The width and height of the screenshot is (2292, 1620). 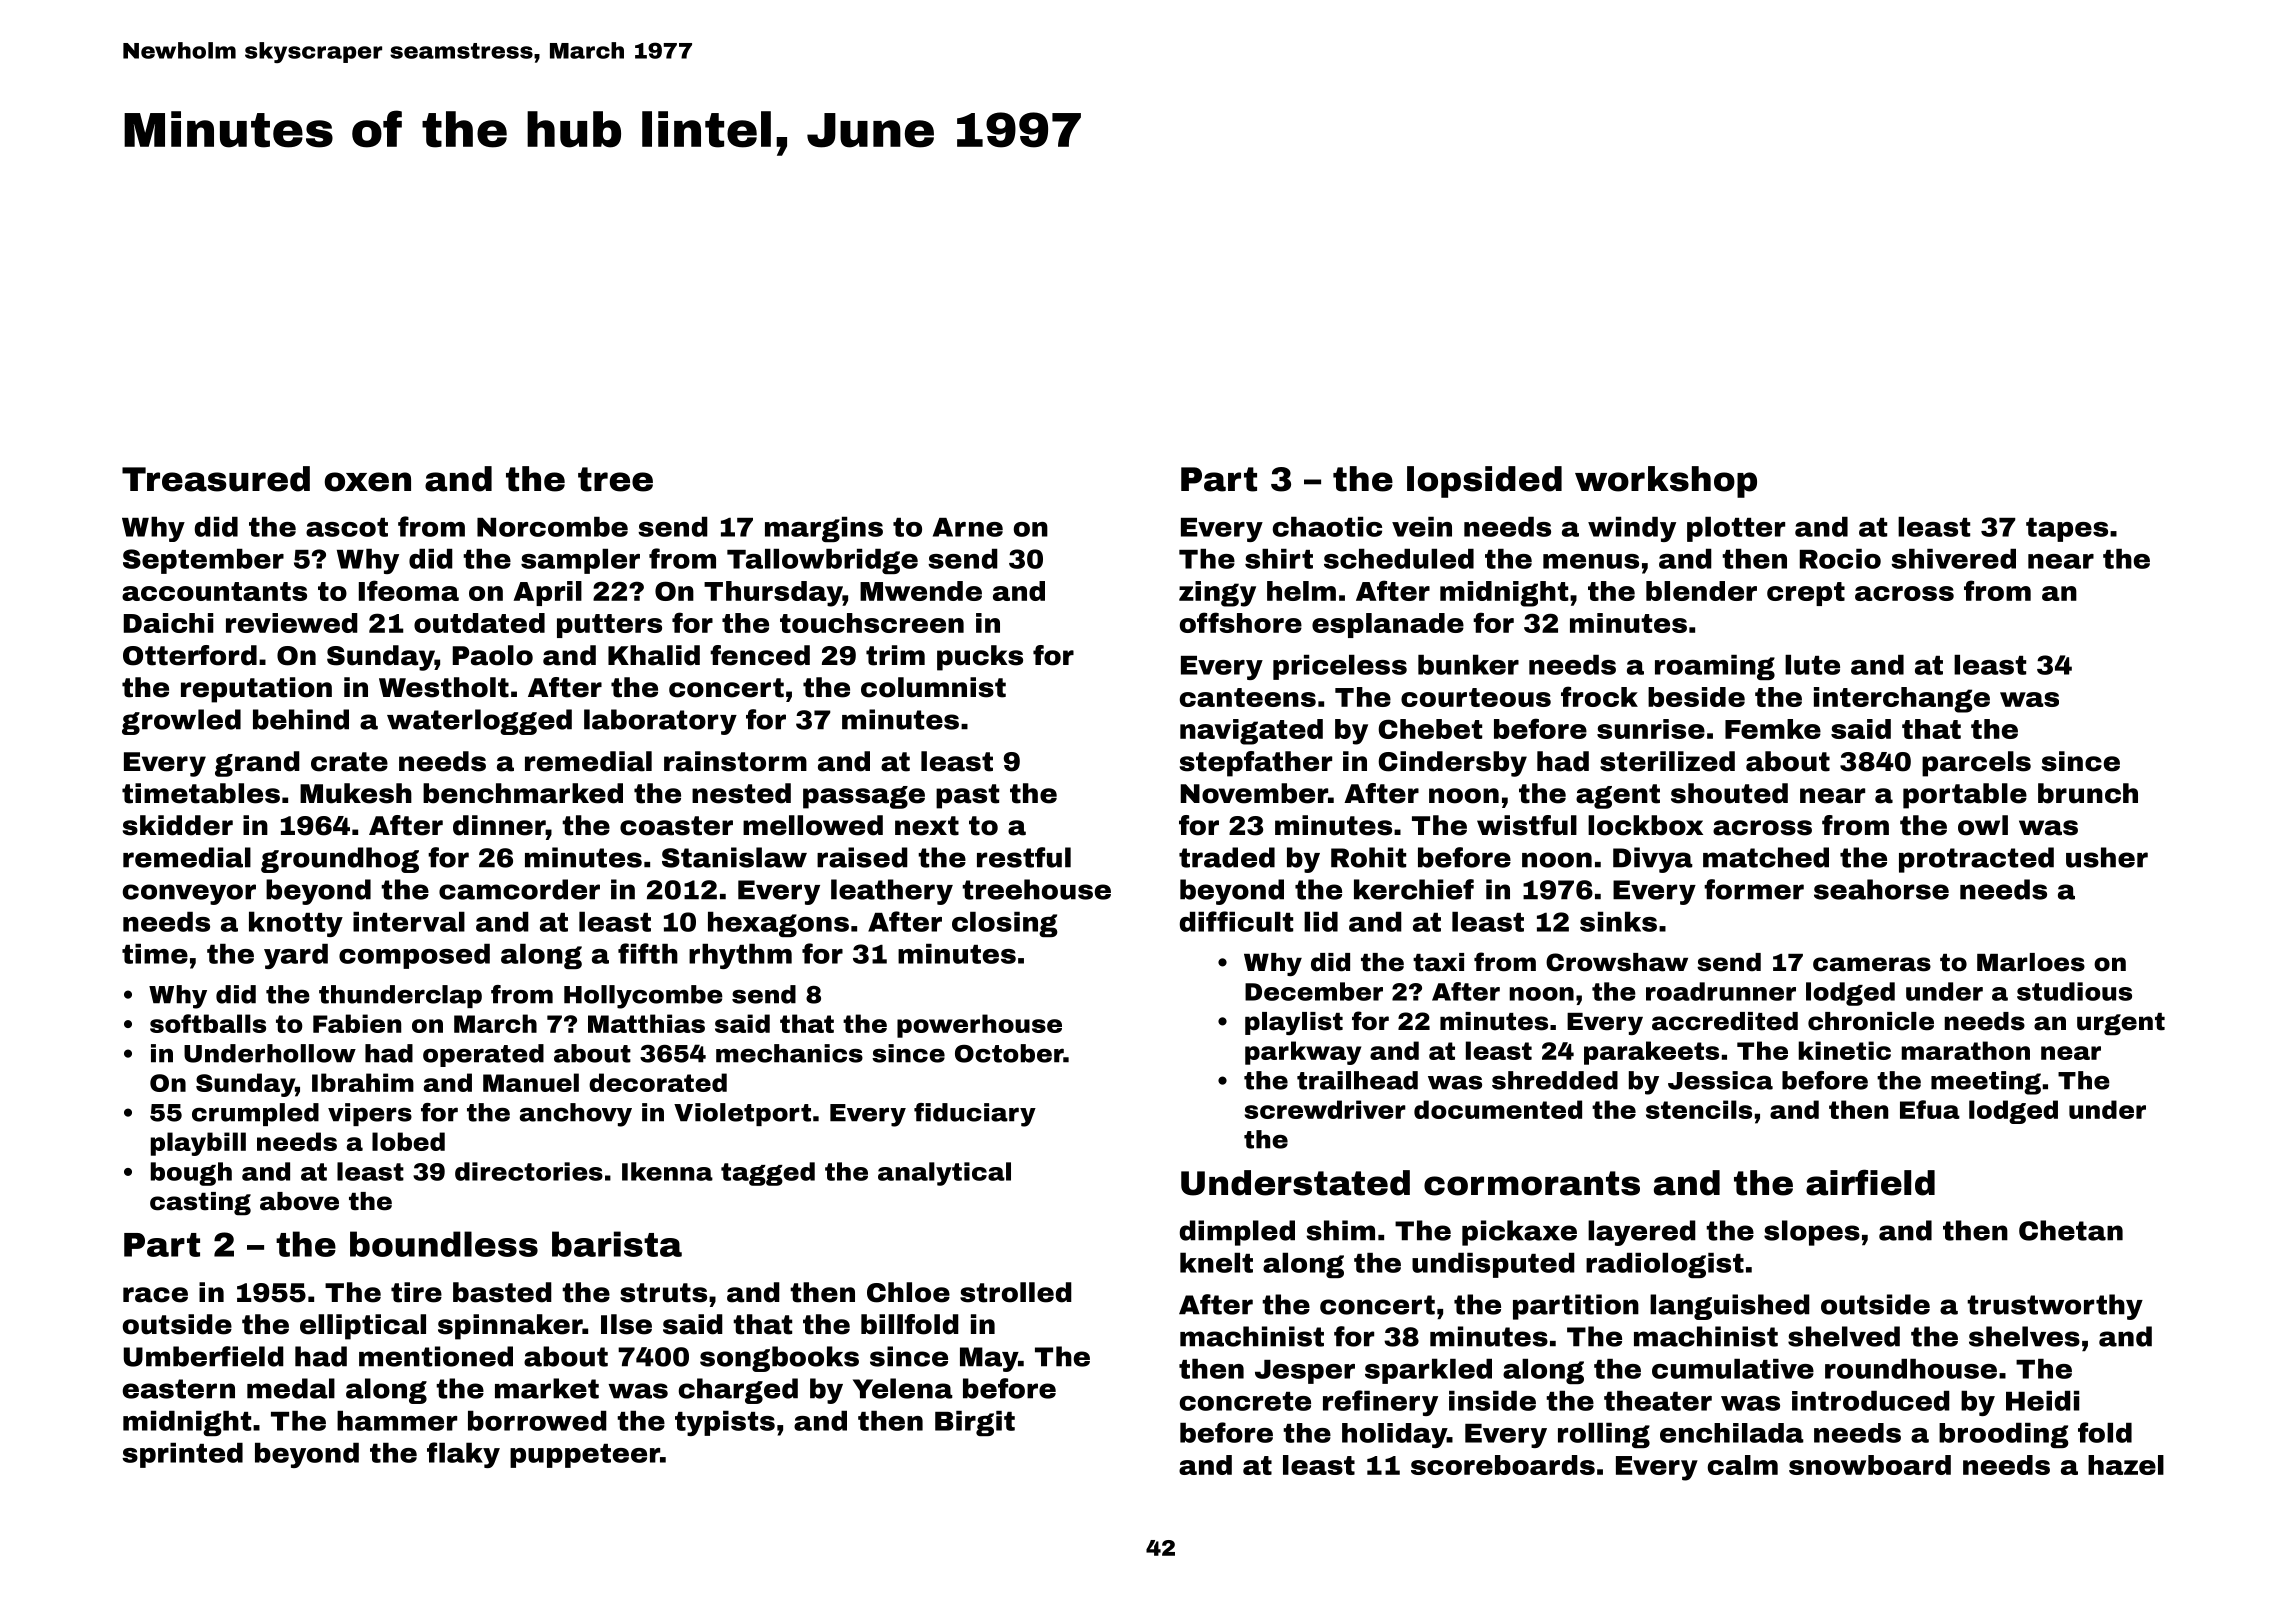 I want to click on fifth, so click(x=648, y=953).
